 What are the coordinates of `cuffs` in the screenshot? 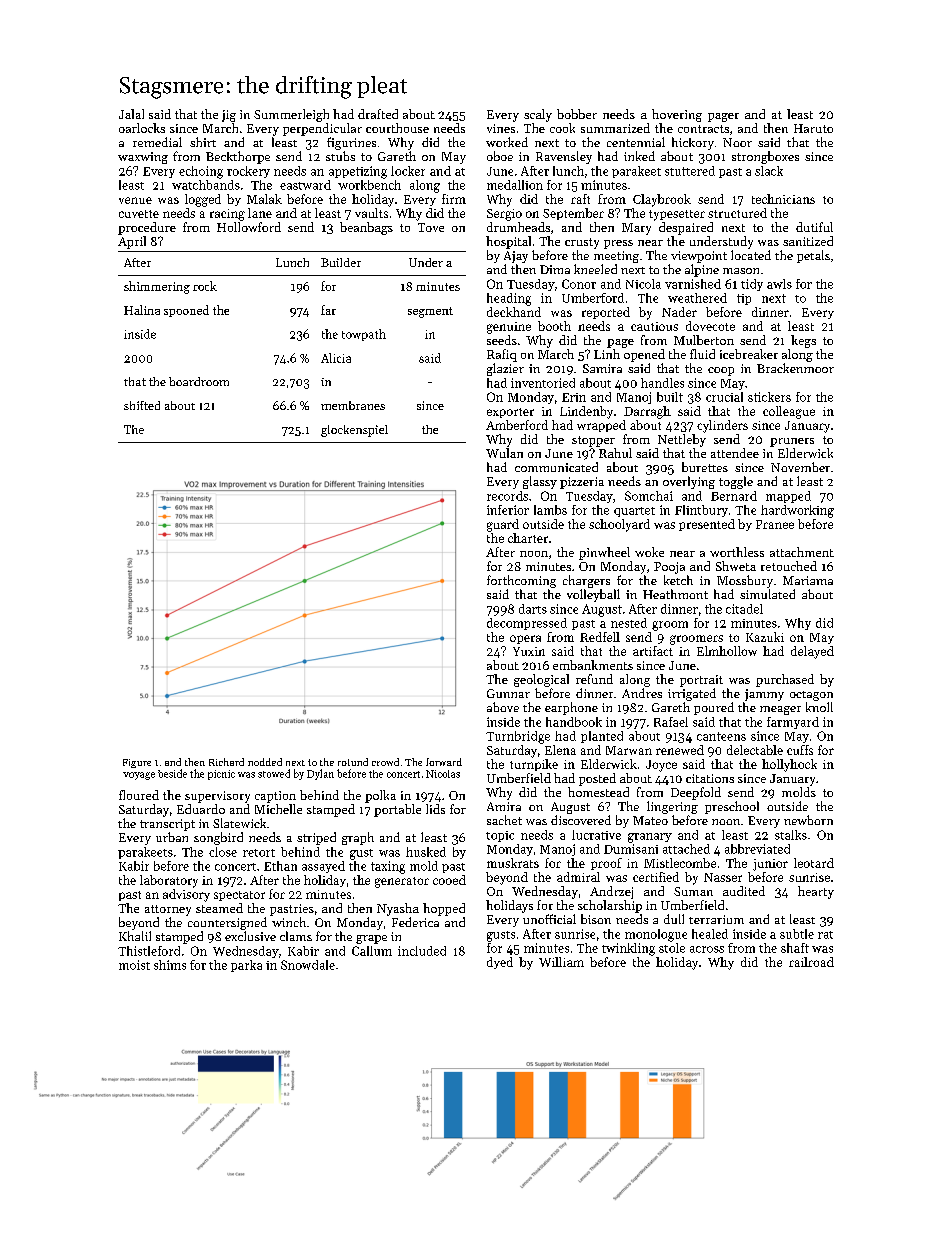 It's located at (800, 750).
